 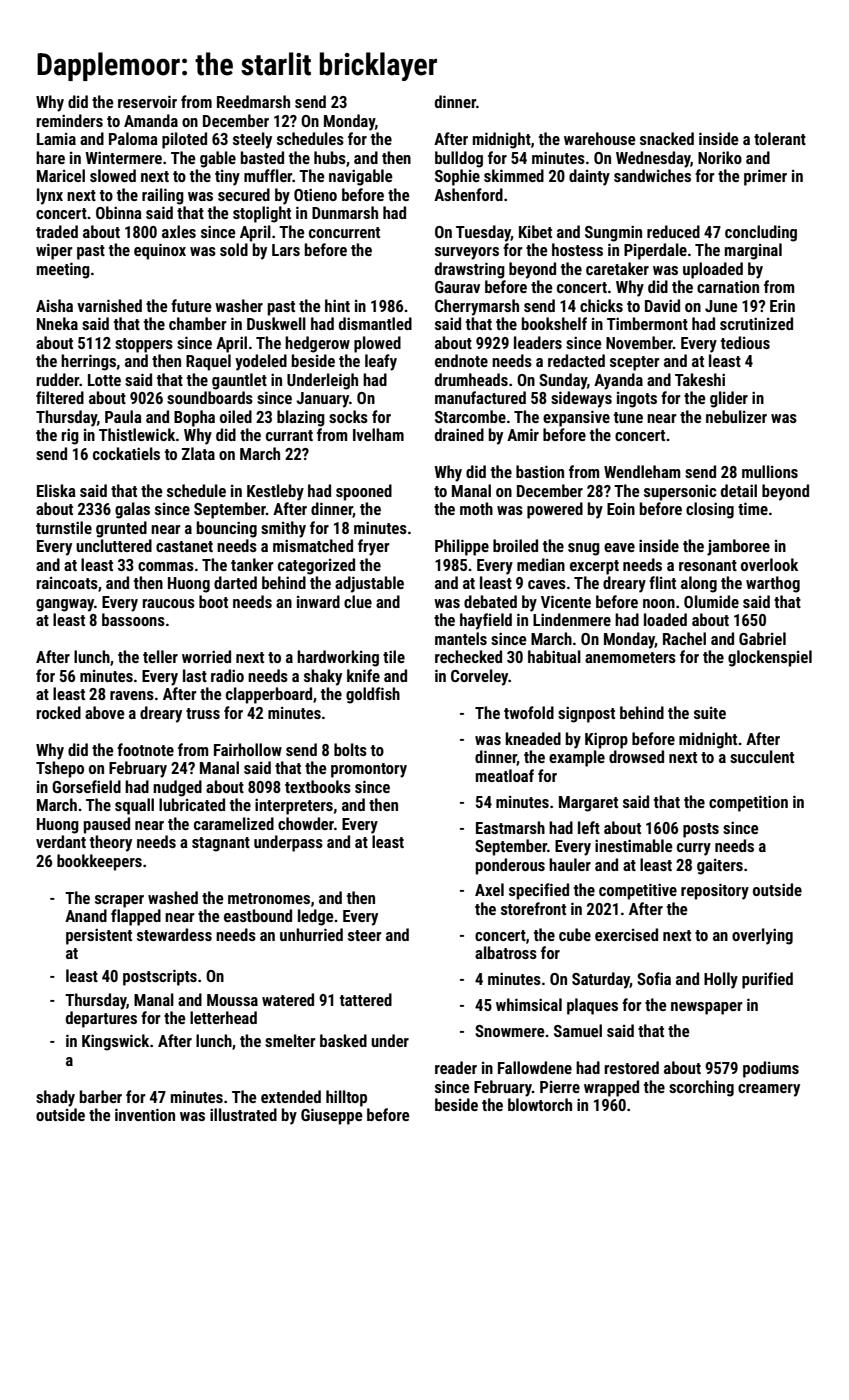 What do you see at coordinates (769, 1090) in the screenshot?
I see `creamery` at bounding box center [769, 1090].
